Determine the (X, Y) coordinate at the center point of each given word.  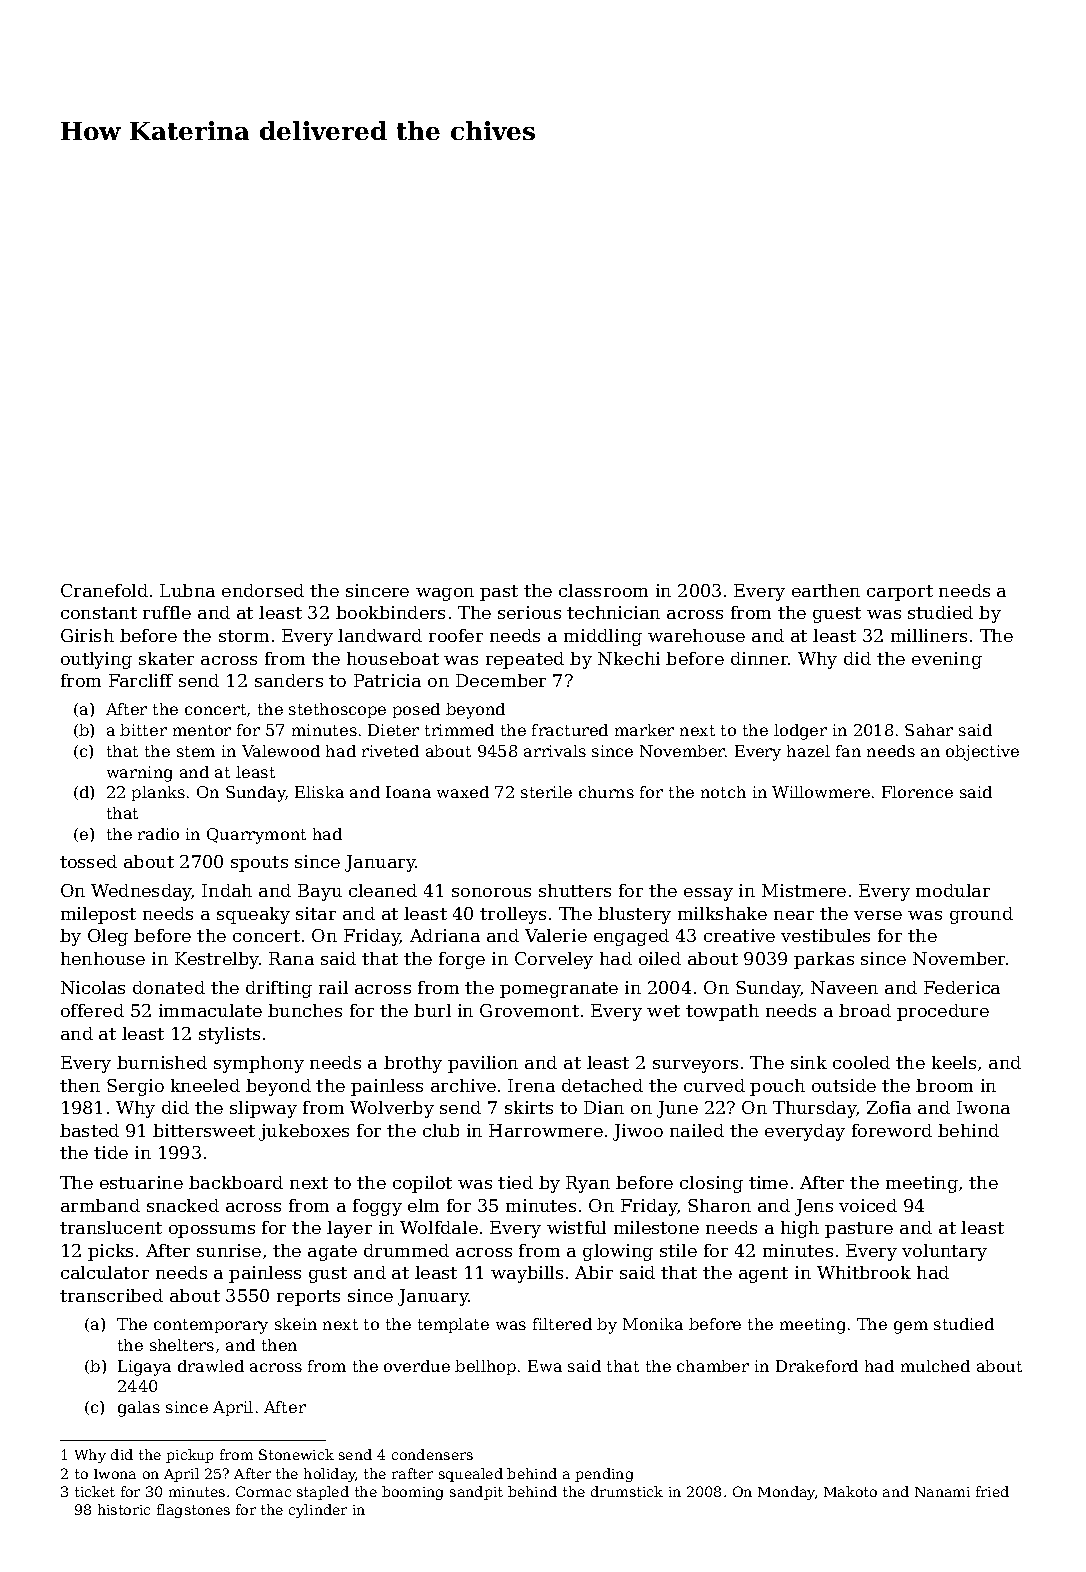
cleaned (383, 890)
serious (529, 612)
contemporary (211, 1326)
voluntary (944, 1252)
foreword (892, 1130)
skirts (529, 1107)
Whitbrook (864, 1272)
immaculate (210, 1010)
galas (139, 1409)
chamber (713, 1366)
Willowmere (821, 792)
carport (900, 593)
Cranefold (104, 590)
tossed (88, 861)
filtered (562, 1324)
